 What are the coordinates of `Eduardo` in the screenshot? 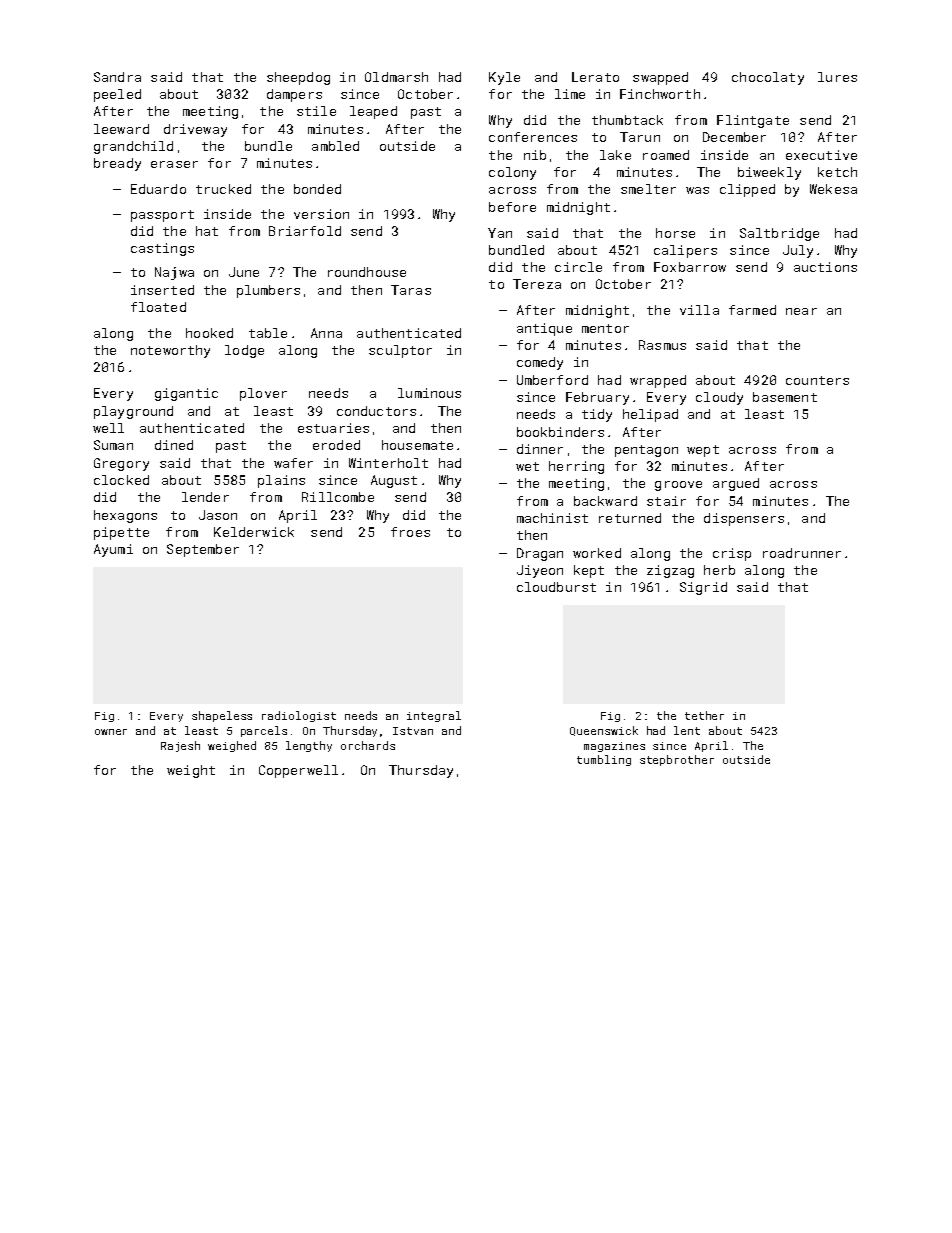 It's located at (158, 189).
